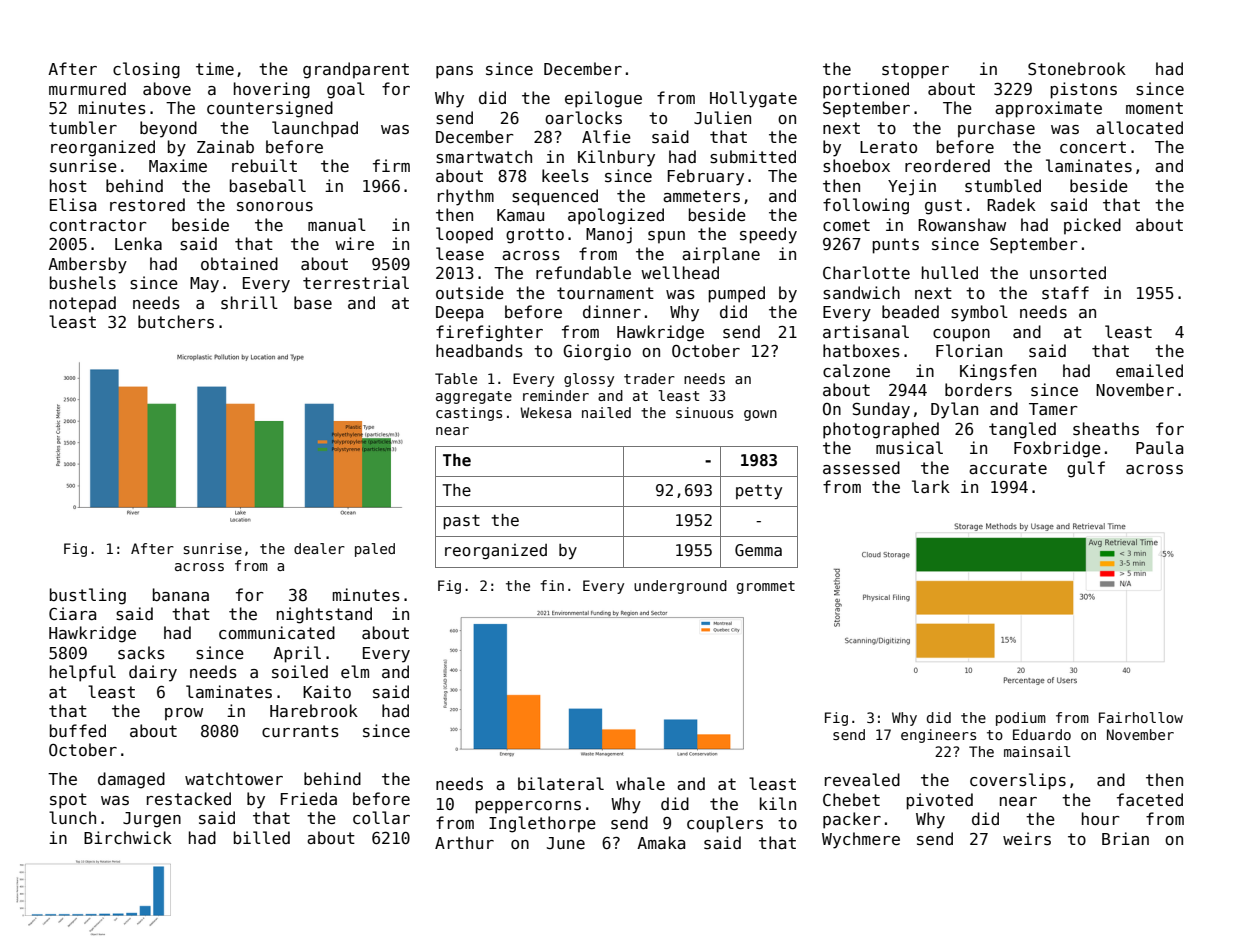 This screenshot has height=952, width=1233. Describe the element at coordinates (969, 350) in the screenshot. I see `Florian` at that location.
